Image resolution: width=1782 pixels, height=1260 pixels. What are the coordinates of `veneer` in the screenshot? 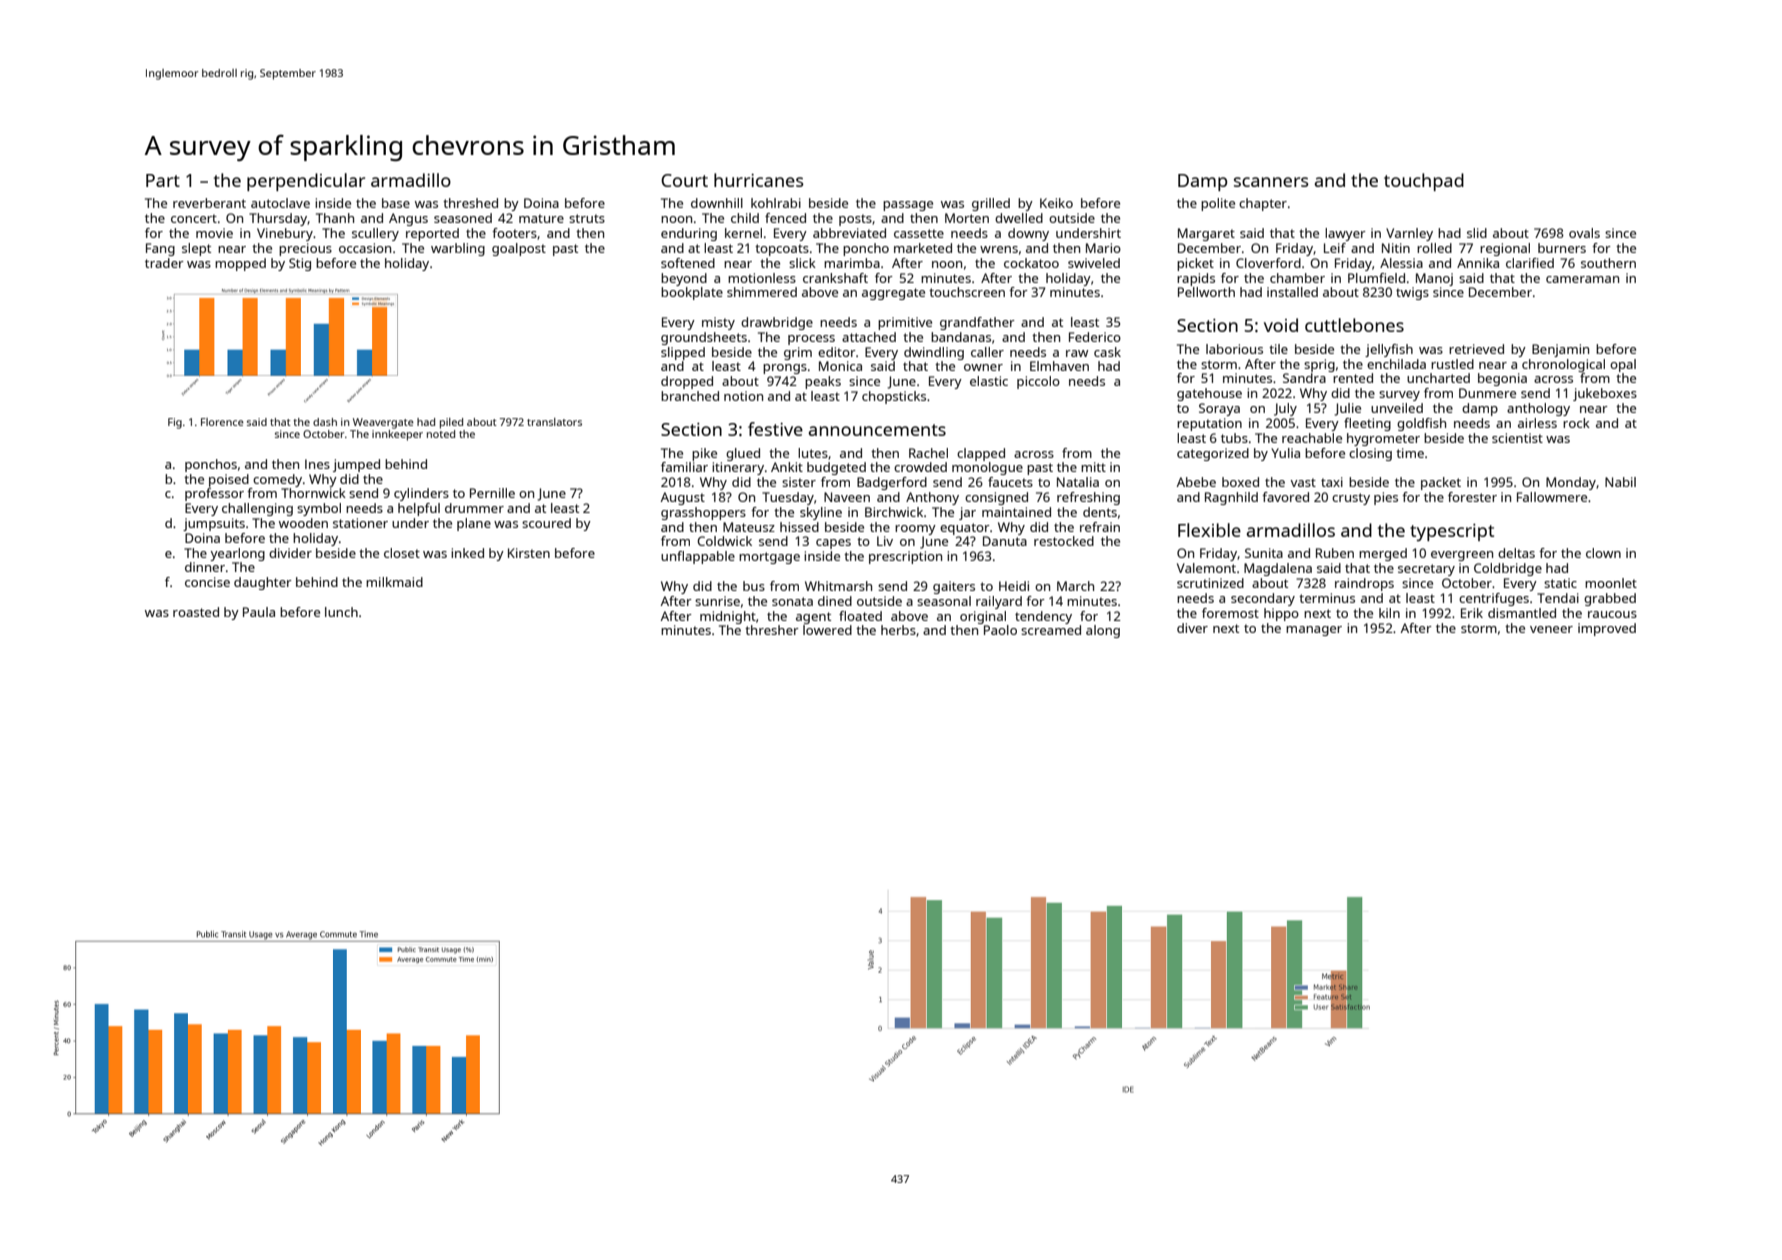 It's located at (1551, 629).
